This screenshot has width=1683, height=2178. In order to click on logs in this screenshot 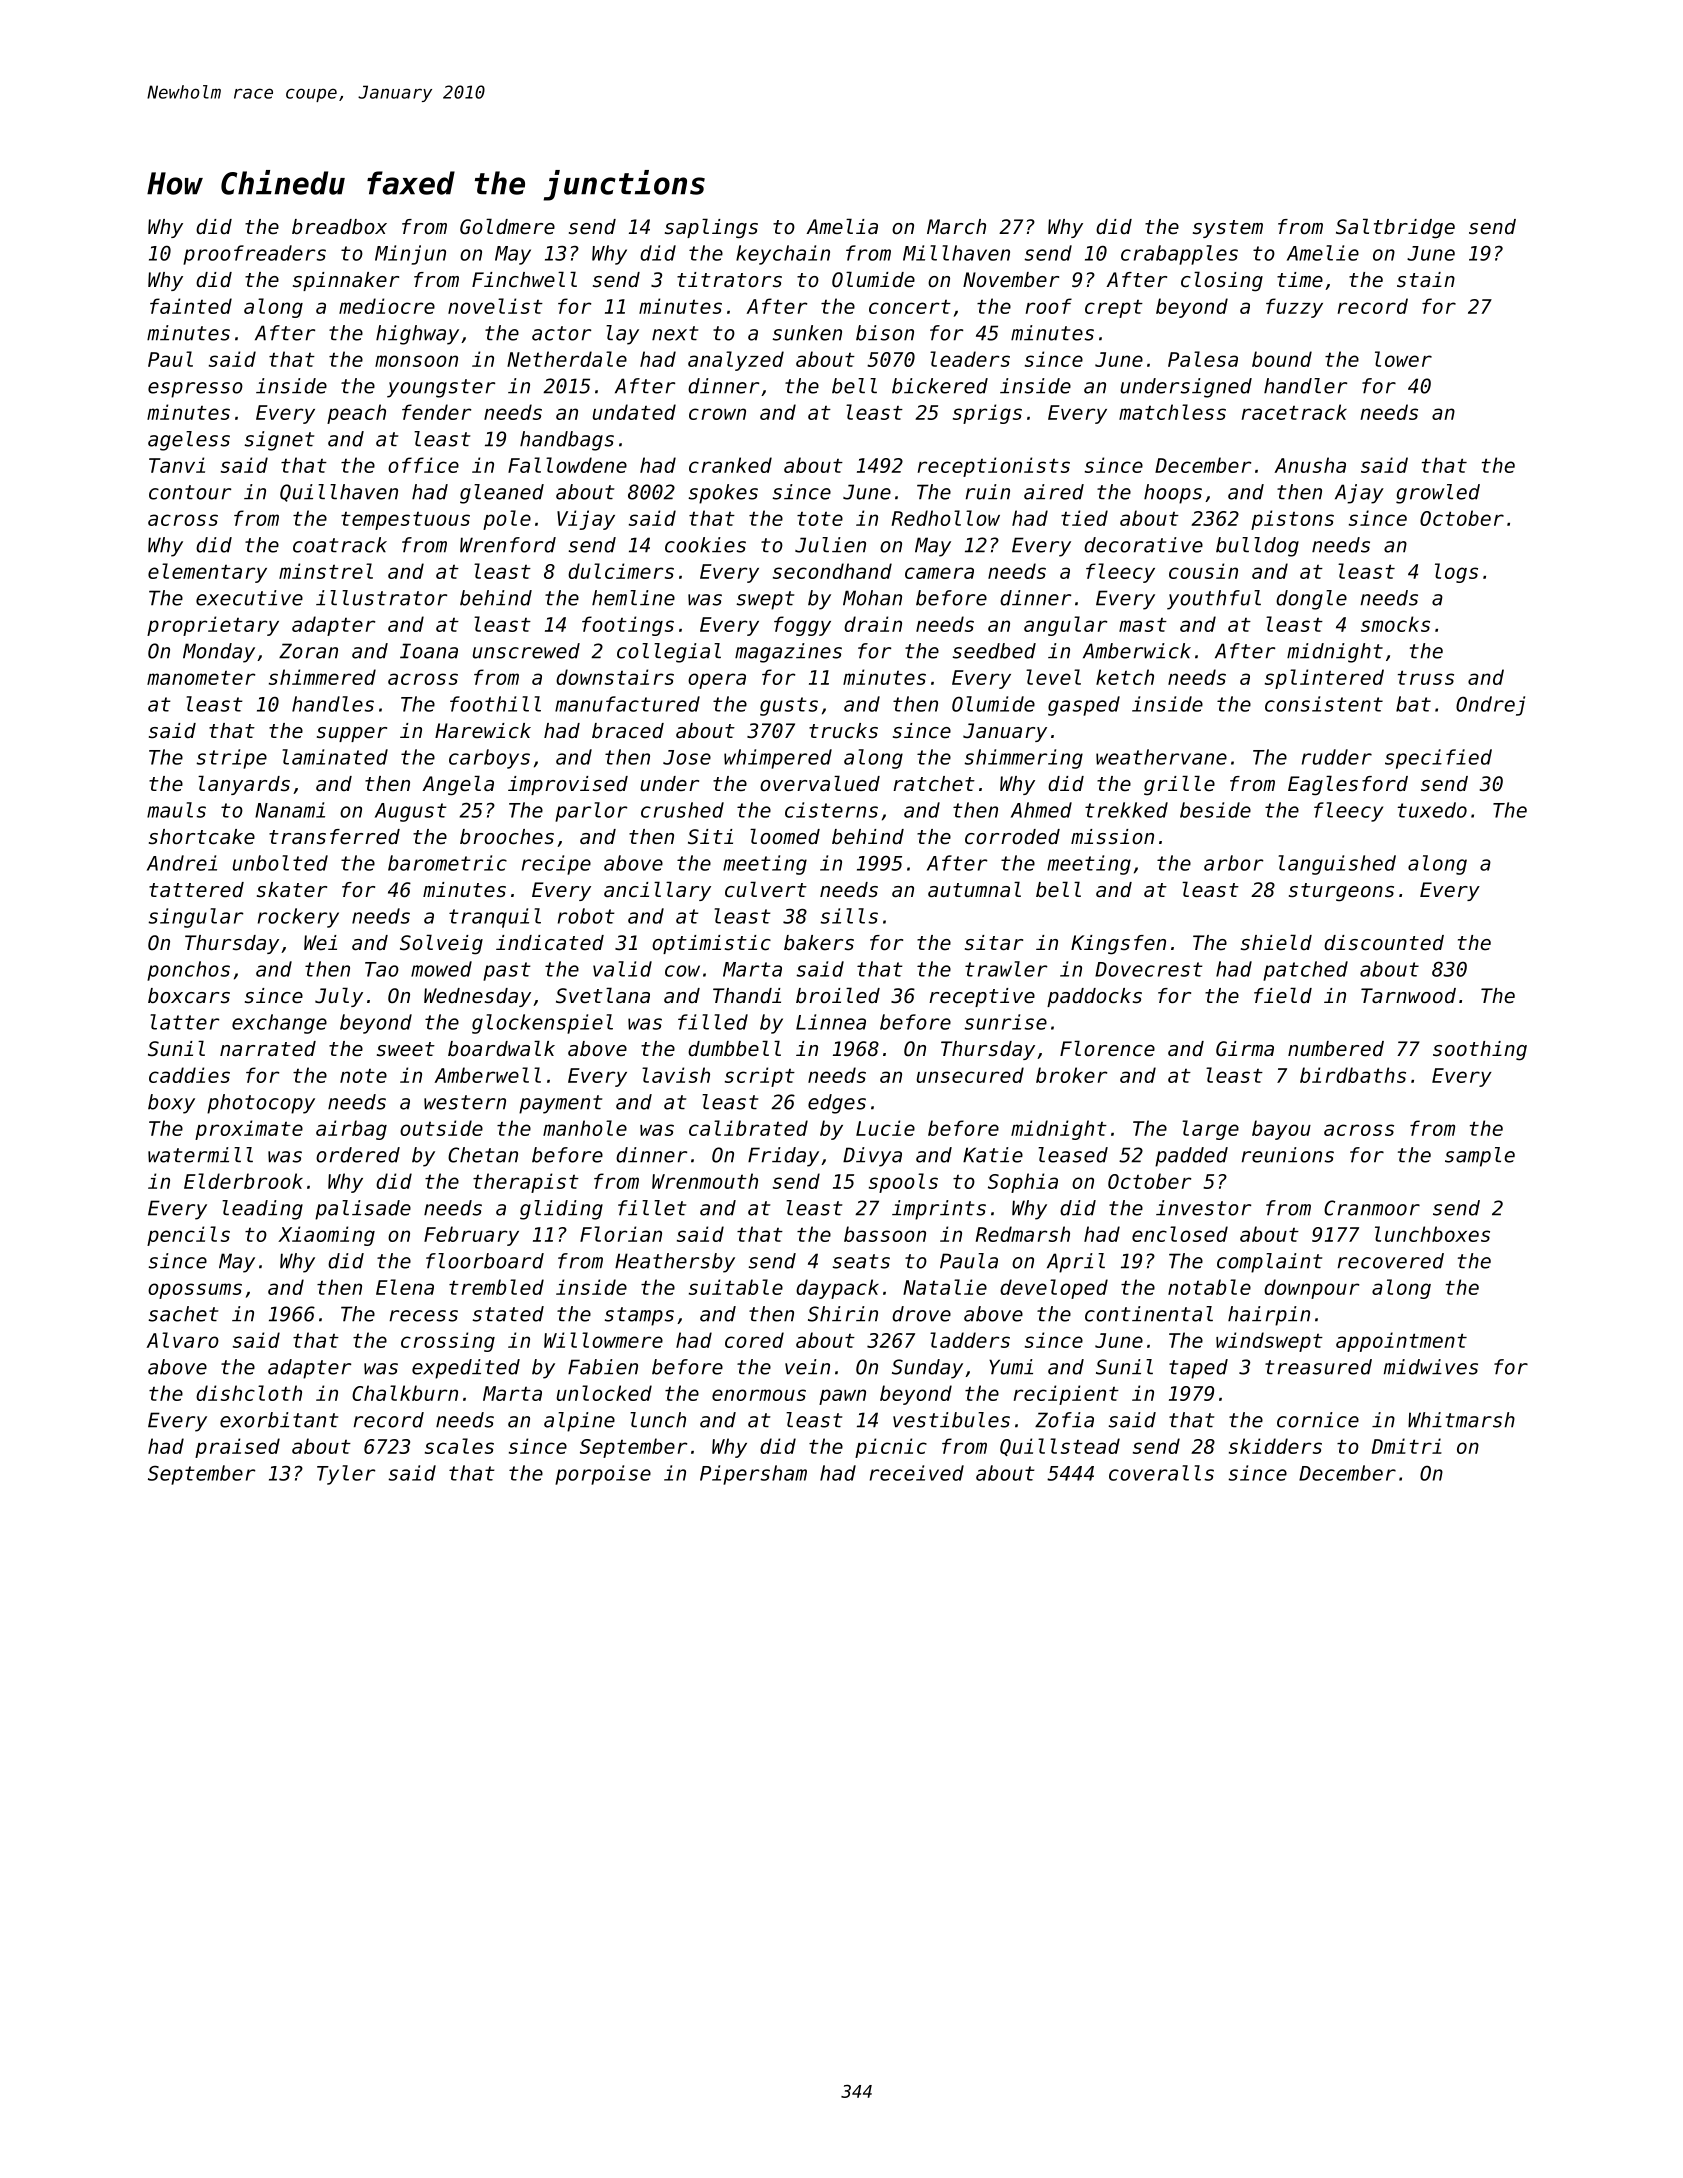, I will do `click(1456, 573)`.
